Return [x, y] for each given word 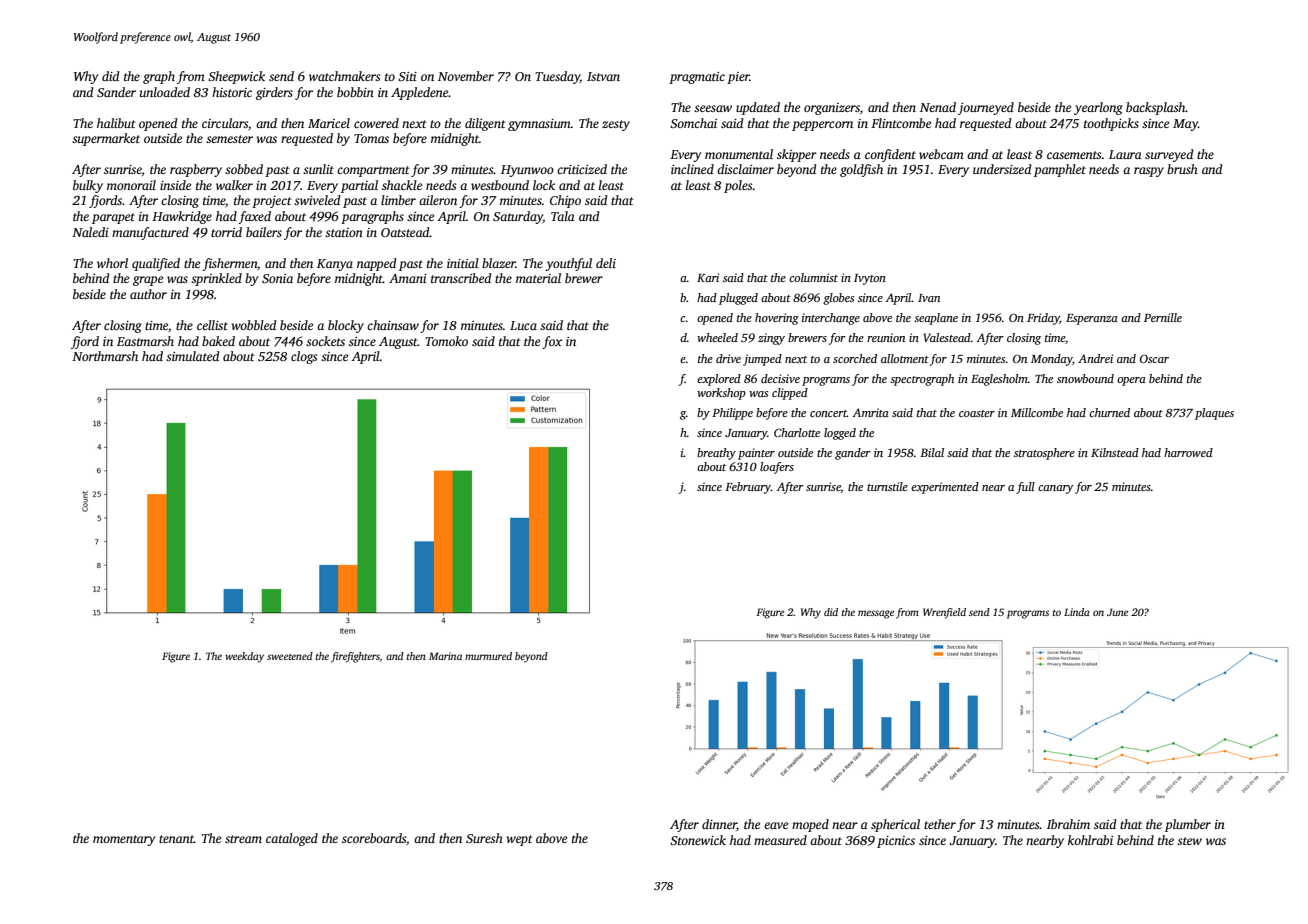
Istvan [603, 76]
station [344, 232]
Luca [523, 325]
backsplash [1156, 108]
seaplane [936, 319]
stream [243, 839]
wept [520, 840]
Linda [1077, 612]
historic [232, 92]
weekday [244, 657]
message [876, 614]
